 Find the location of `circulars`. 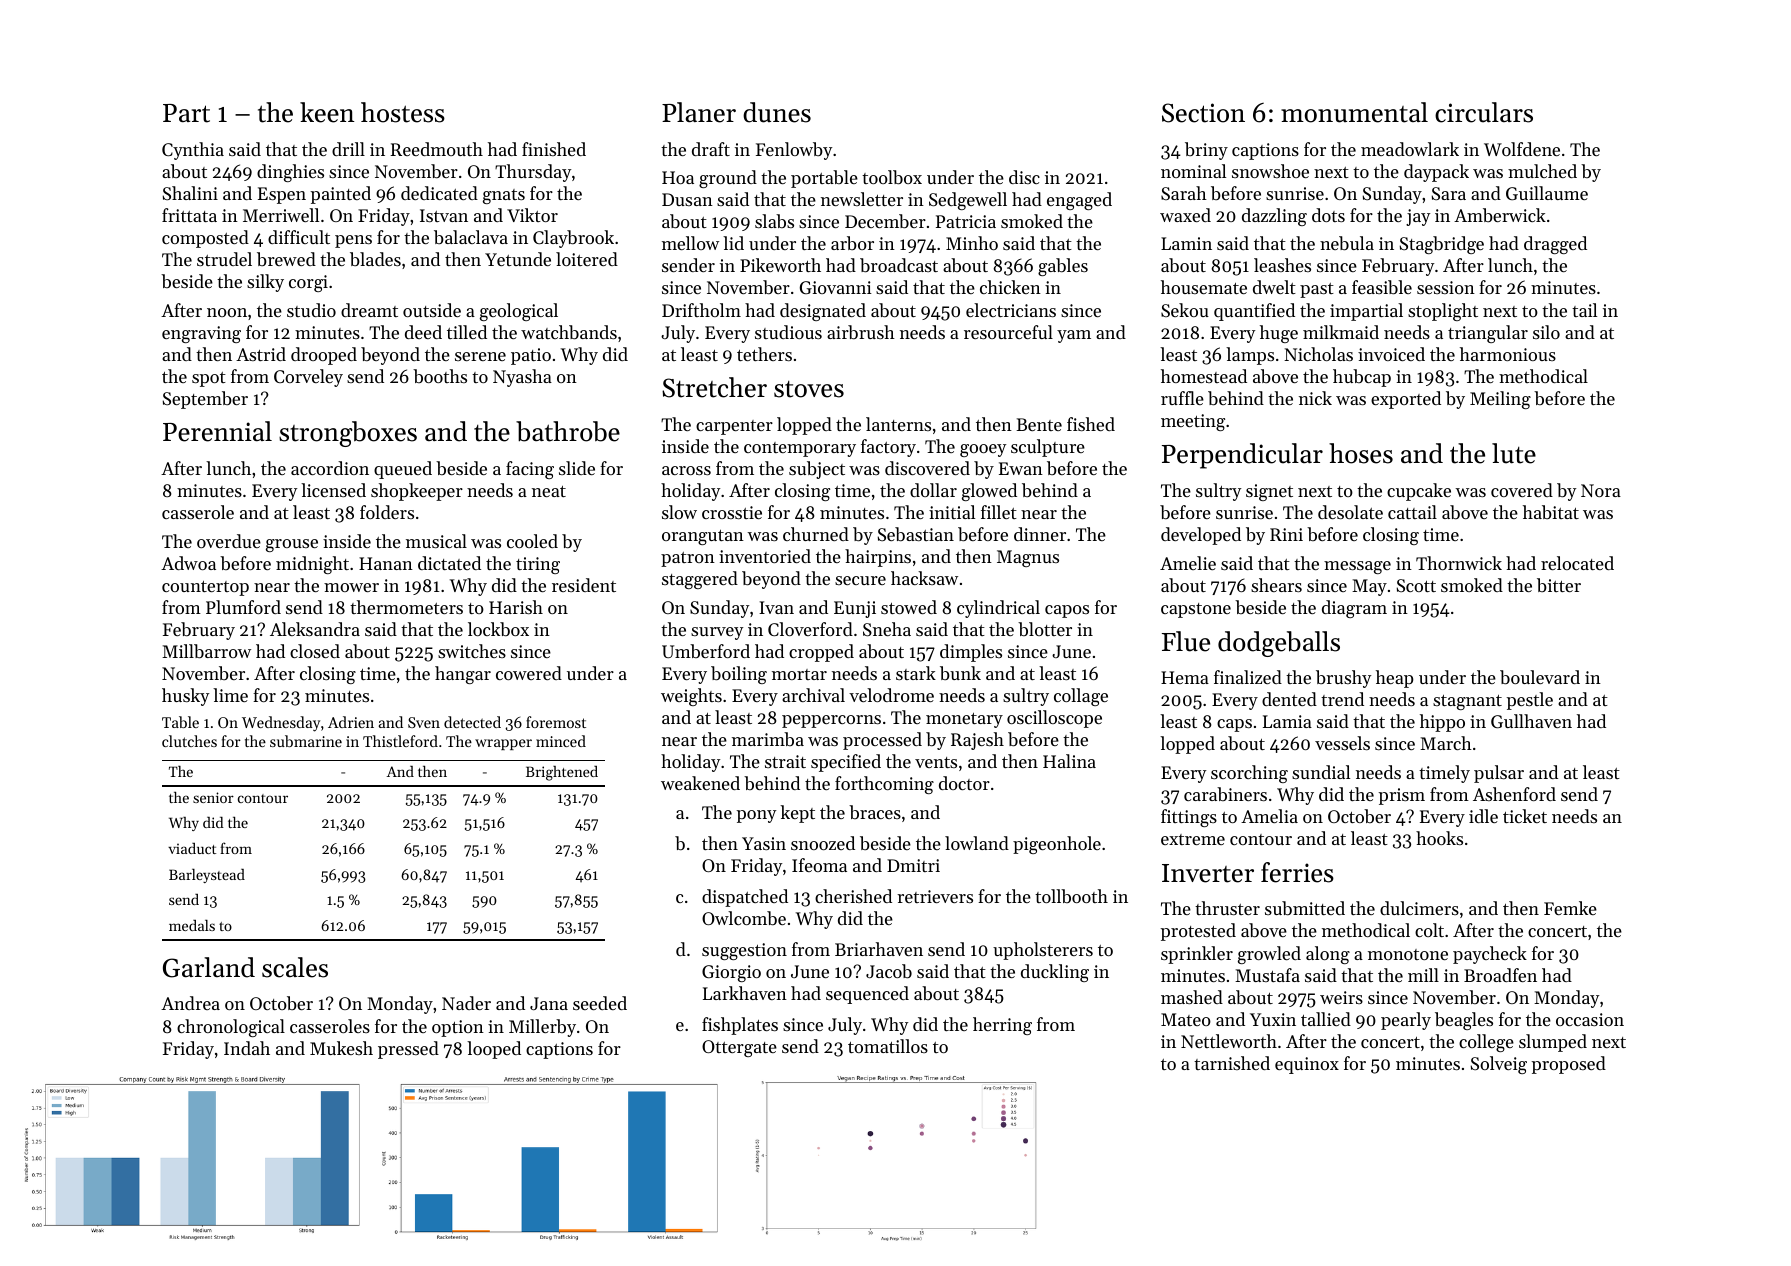

circulars is located at coordinates (1484, 112).
